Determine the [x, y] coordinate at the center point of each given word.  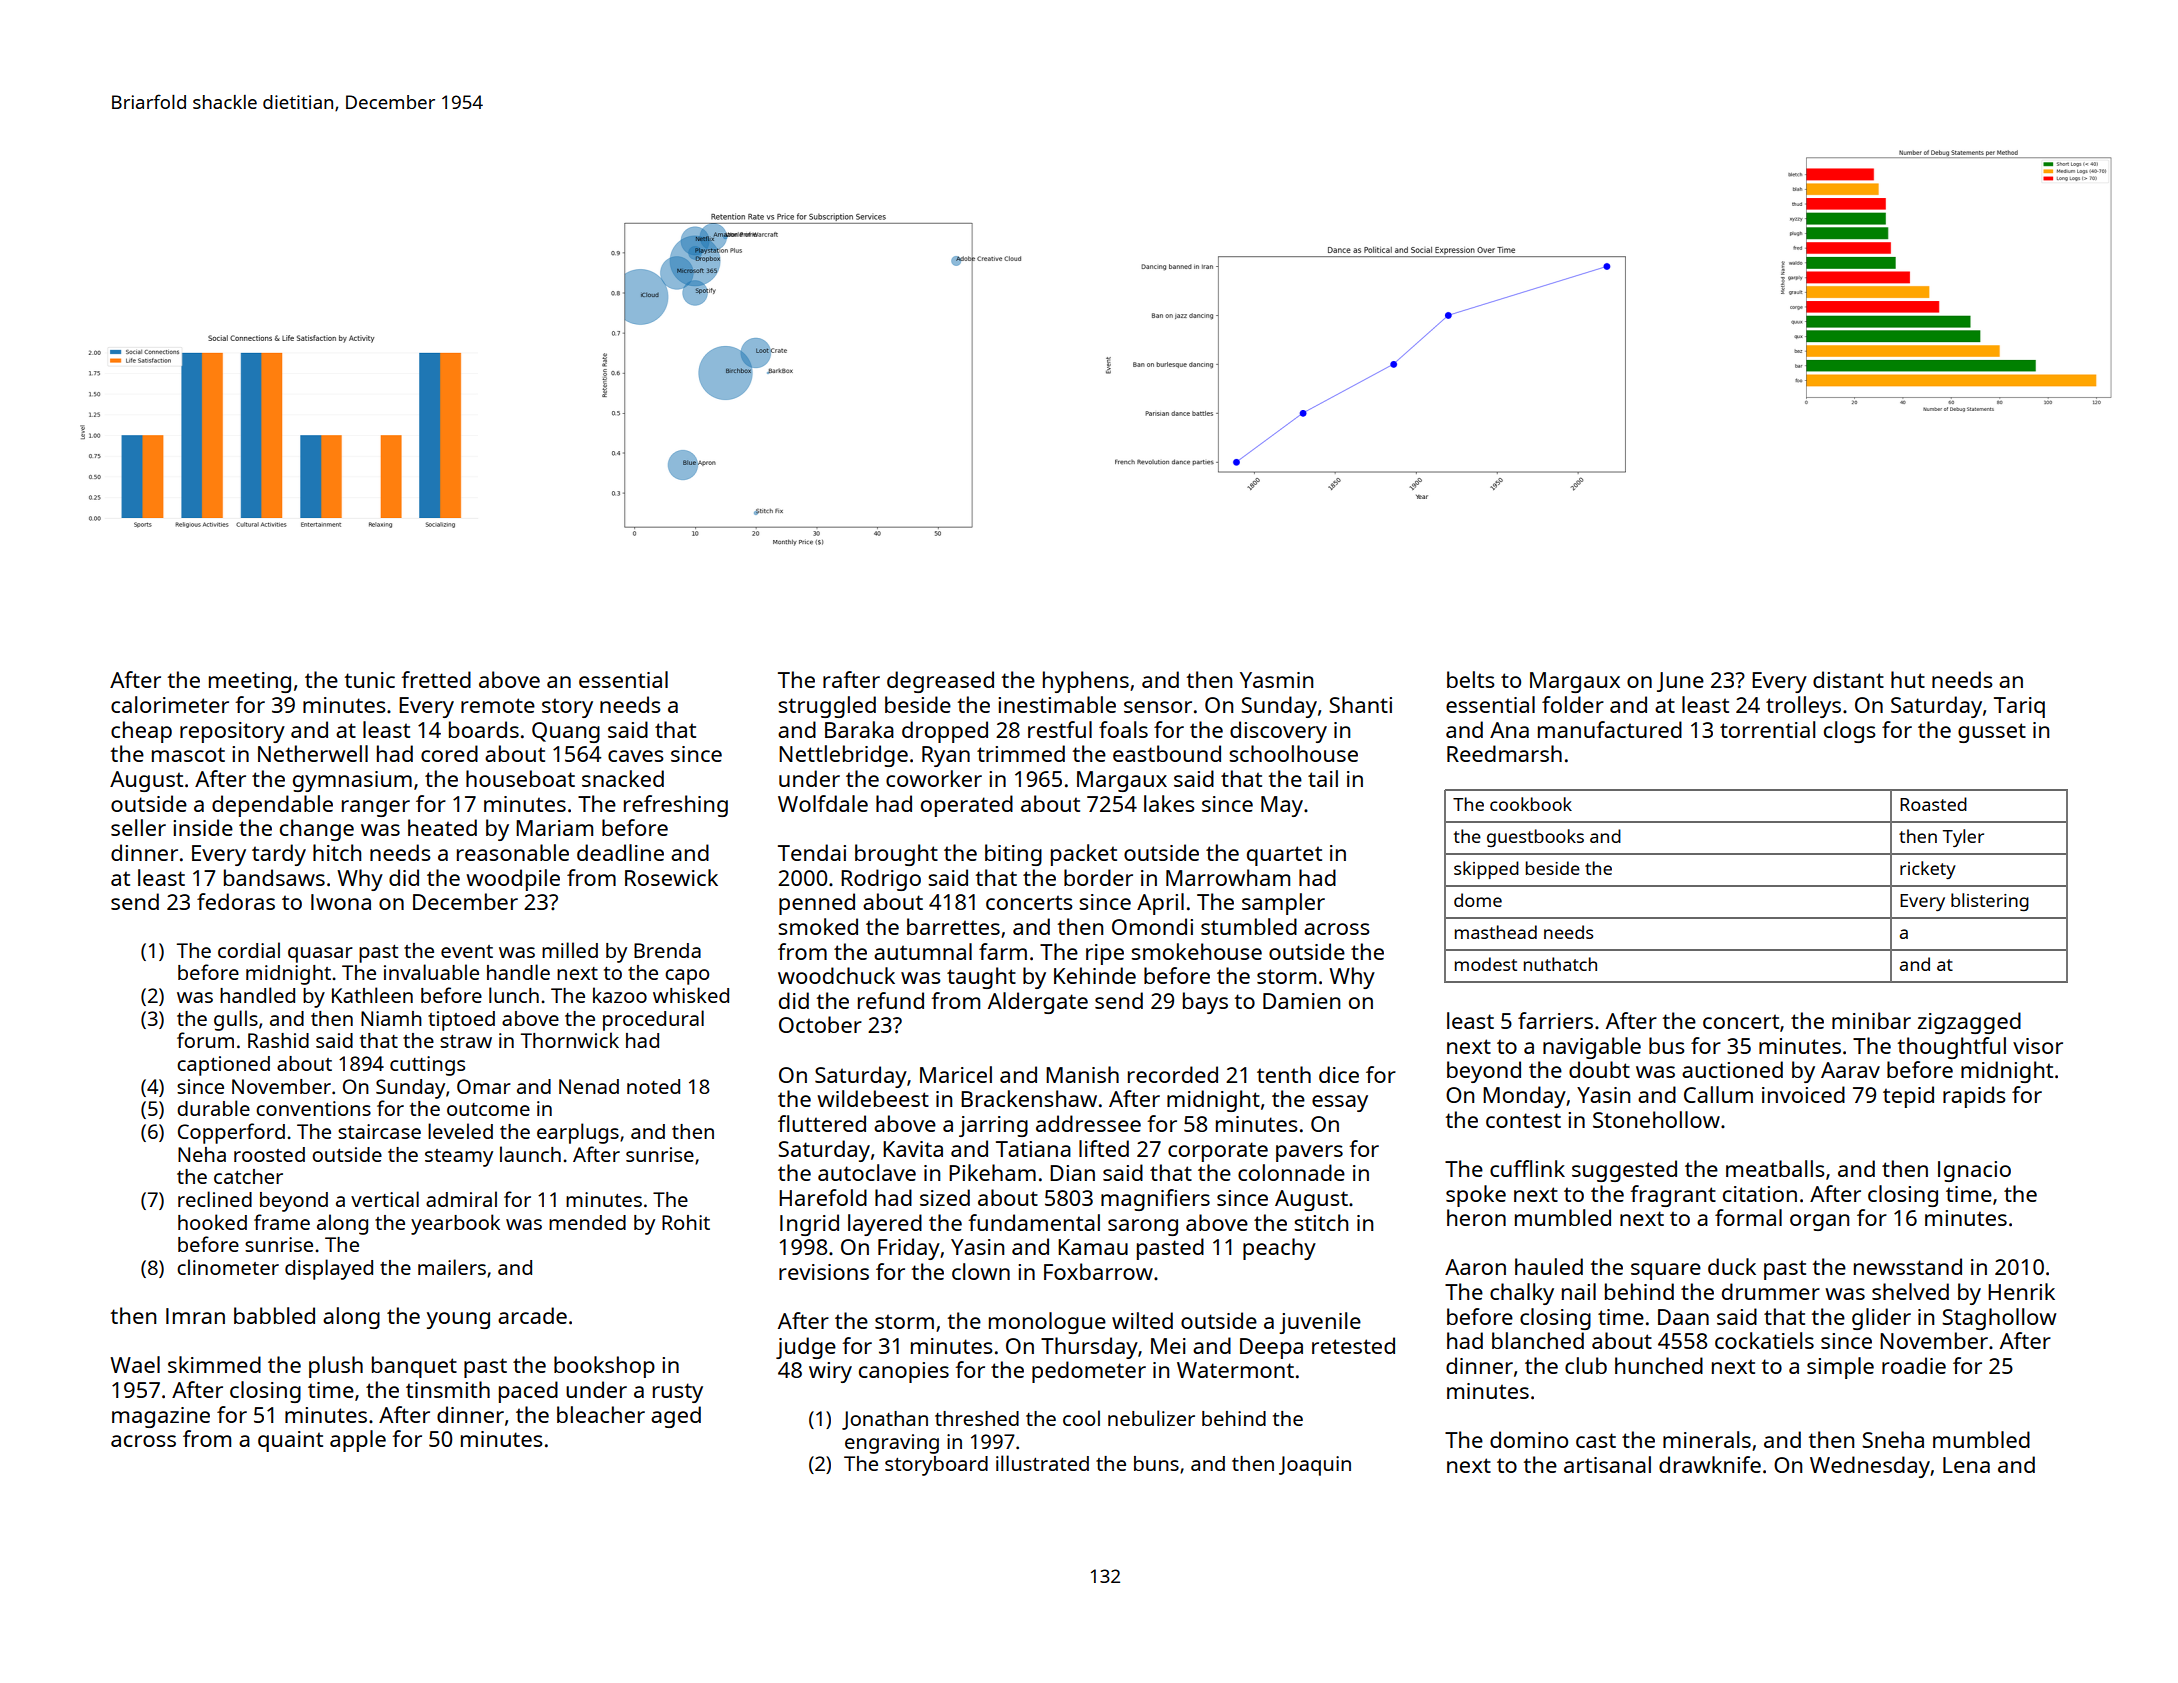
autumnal [923, 951]
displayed [329, 1269]
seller [138, 827]
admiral [461, 1199]
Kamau [1093, 1247]
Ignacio [1974, 1171]
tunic [370, 680]
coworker [934, 778]
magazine [161, 1417]
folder [1573, 704]
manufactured [1610, 729]
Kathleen [372, 995]
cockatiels [1764, 1340]
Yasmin [1276, 680]
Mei [1168, 1346]
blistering [1990, 902]
